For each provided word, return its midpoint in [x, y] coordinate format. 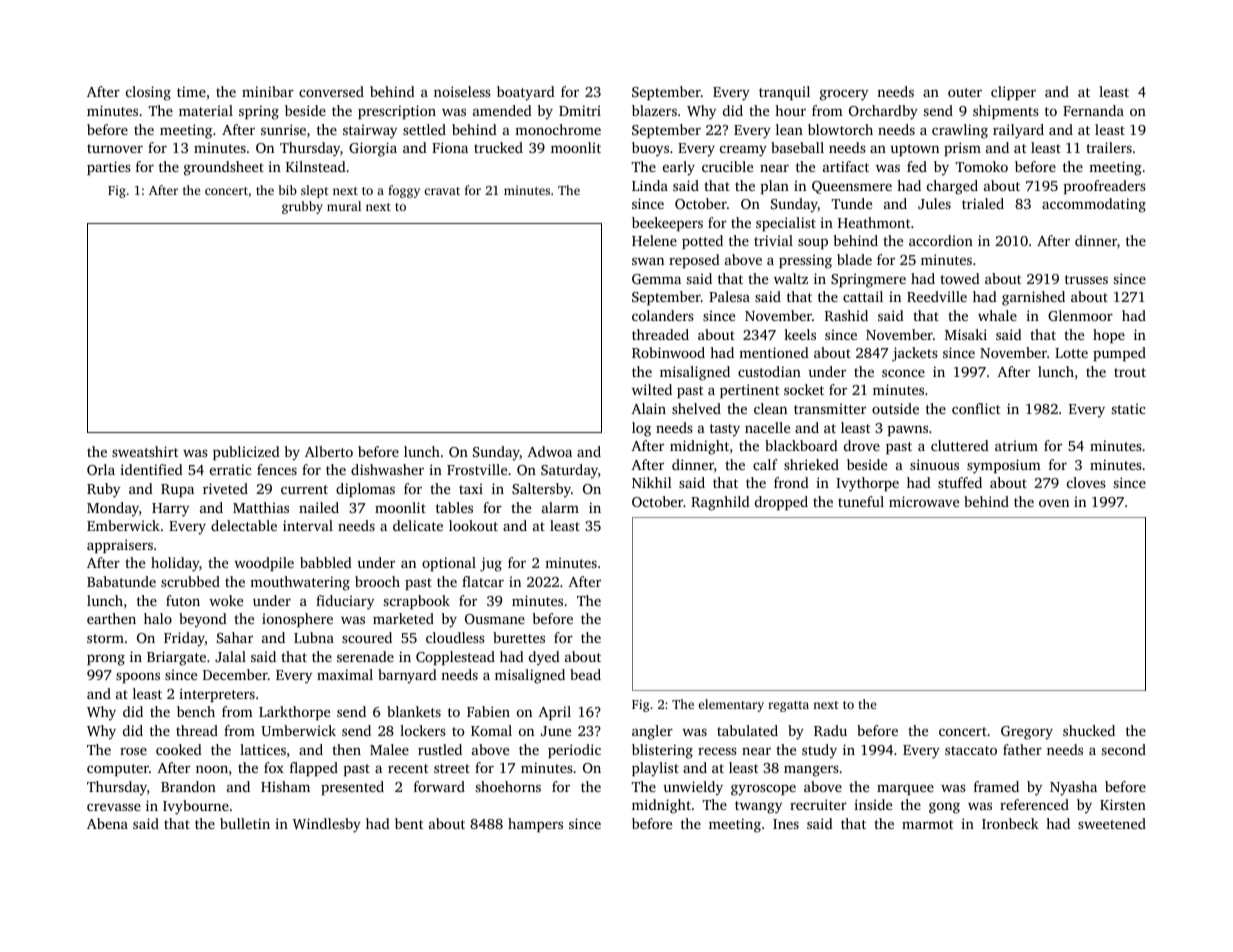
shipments [1006, 112]
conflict [976, 408]
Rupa [177, 490]
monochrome [558, 129]
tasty [725, 430]
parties [109, 168]
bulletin [245, 823]
